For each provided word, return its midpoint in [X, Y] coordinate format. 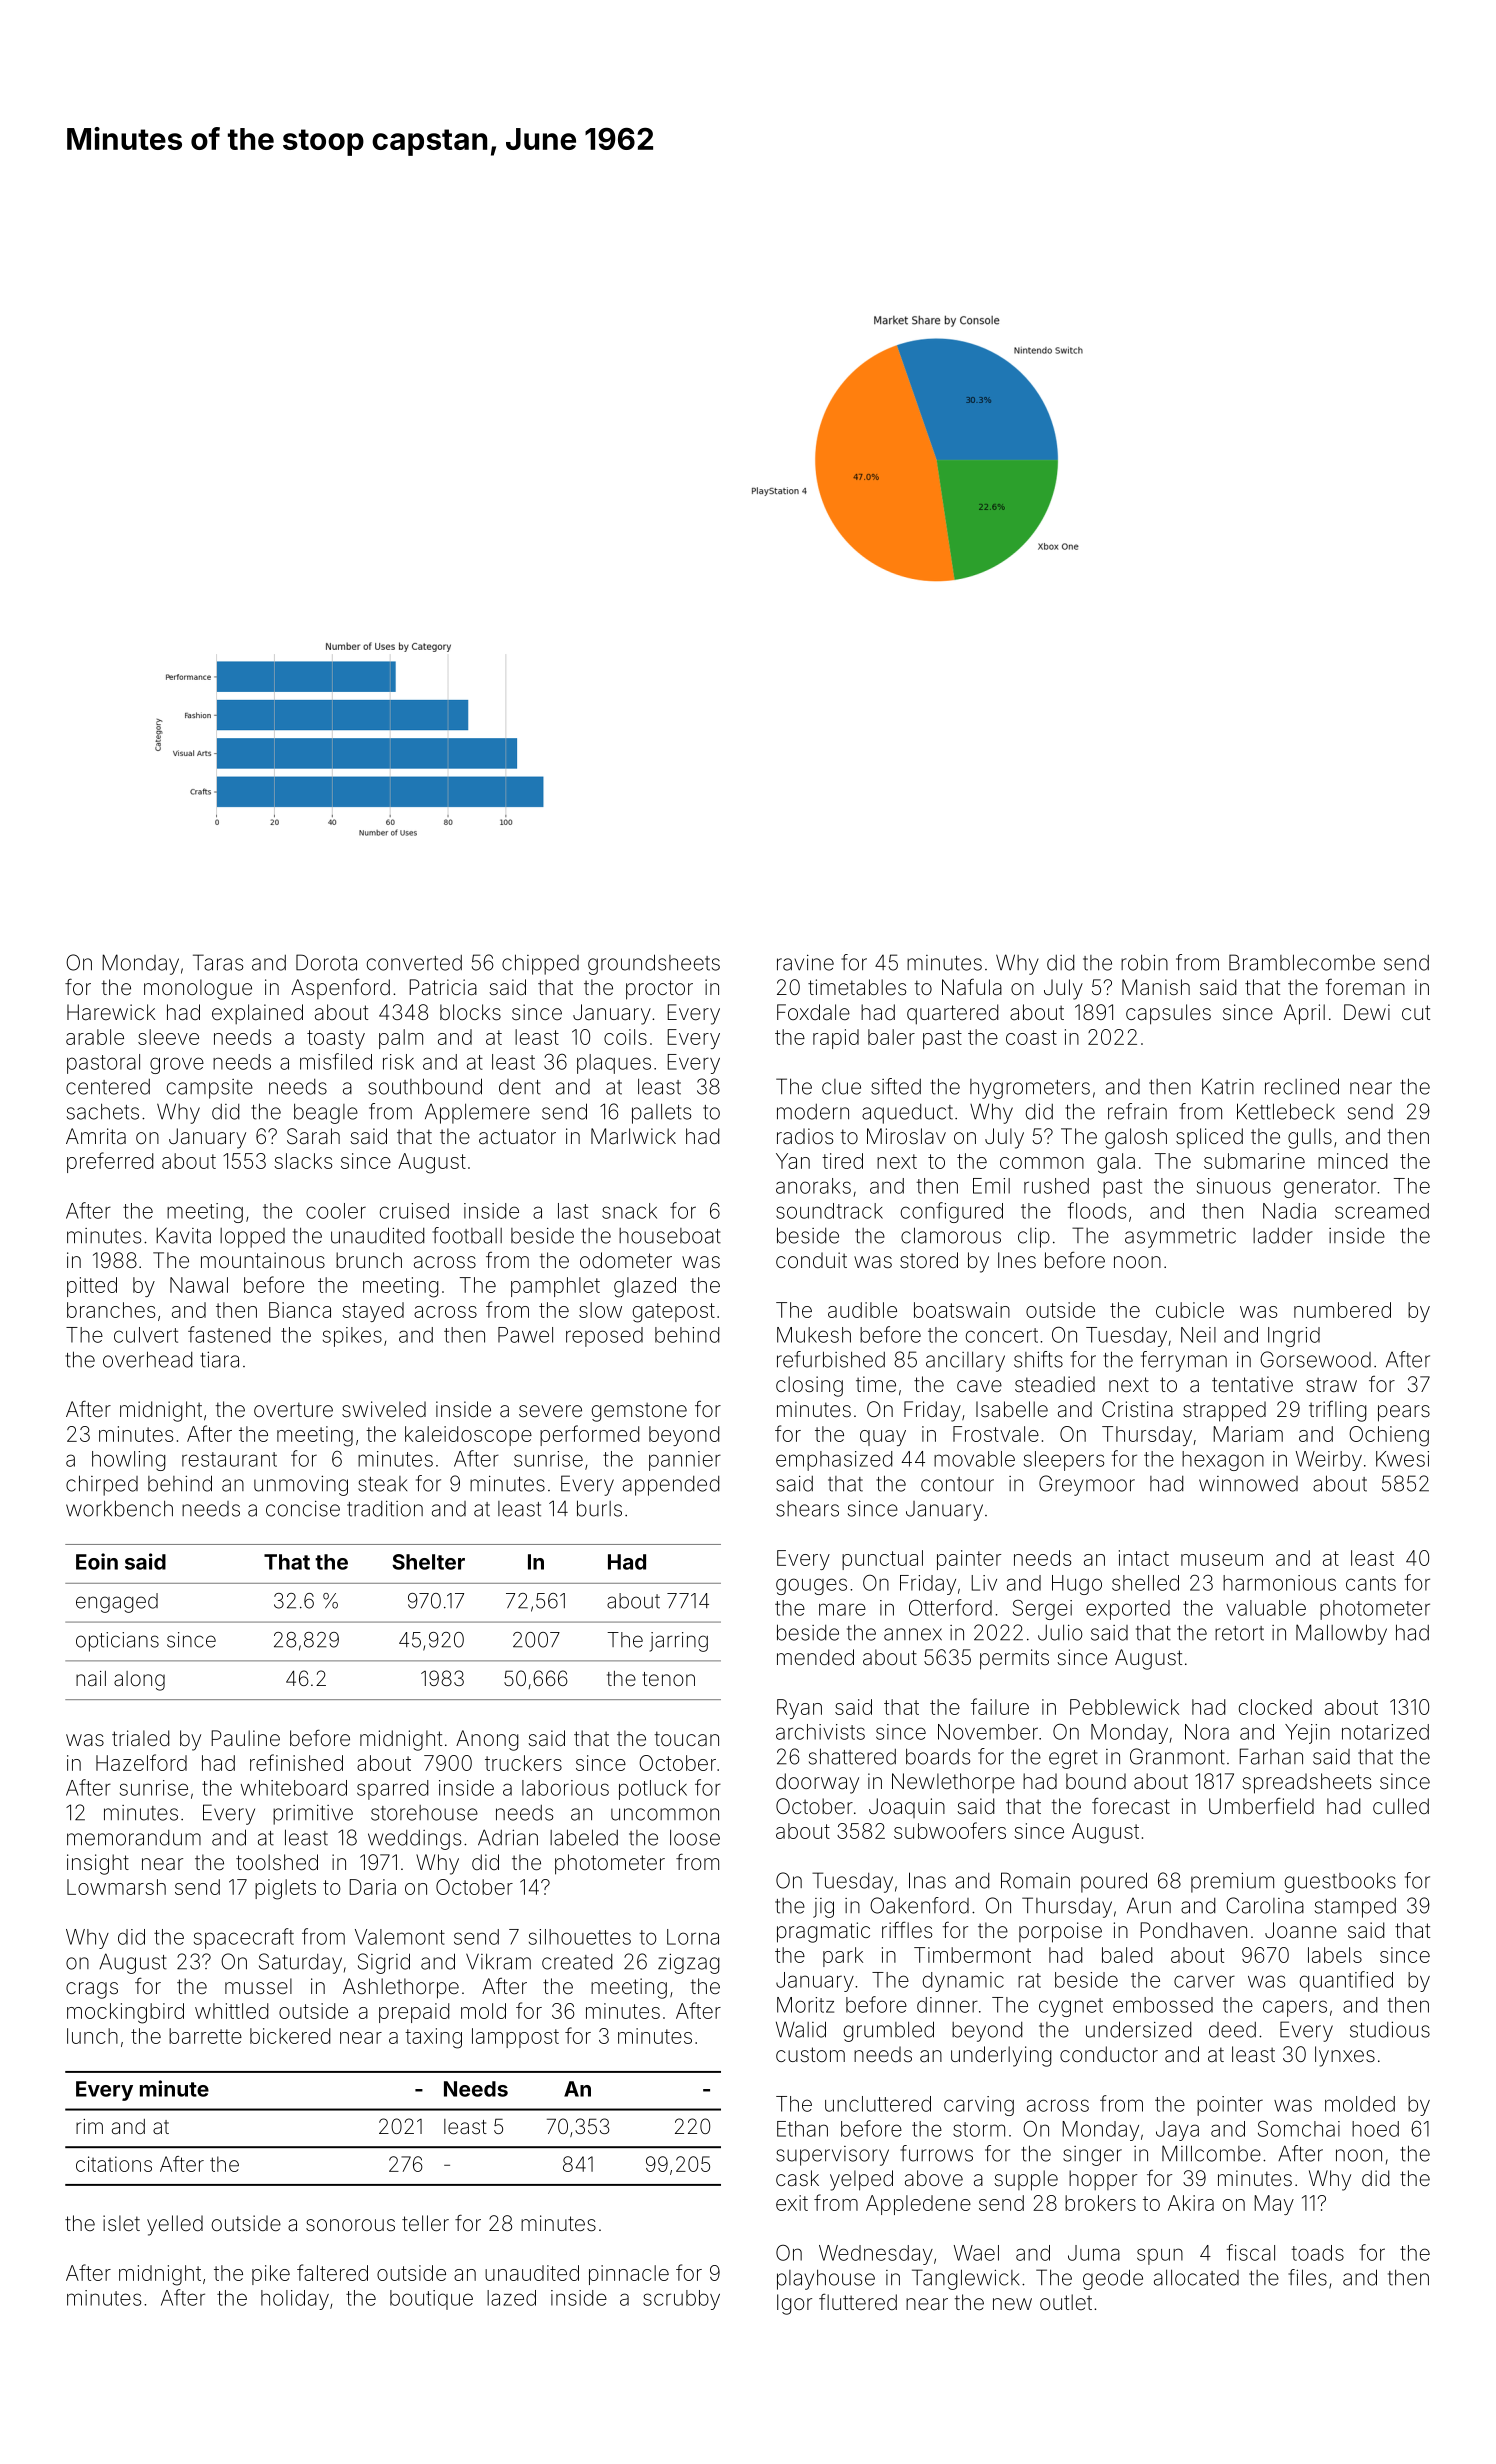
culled [1401, 1806]
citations [114, 2164]
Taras [218, 962]
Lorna [693, 1937]
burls [599, 1508]
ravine [805, 963]
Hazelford [141, 1762]
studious [1390, 2029]
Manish [1156, 987]
